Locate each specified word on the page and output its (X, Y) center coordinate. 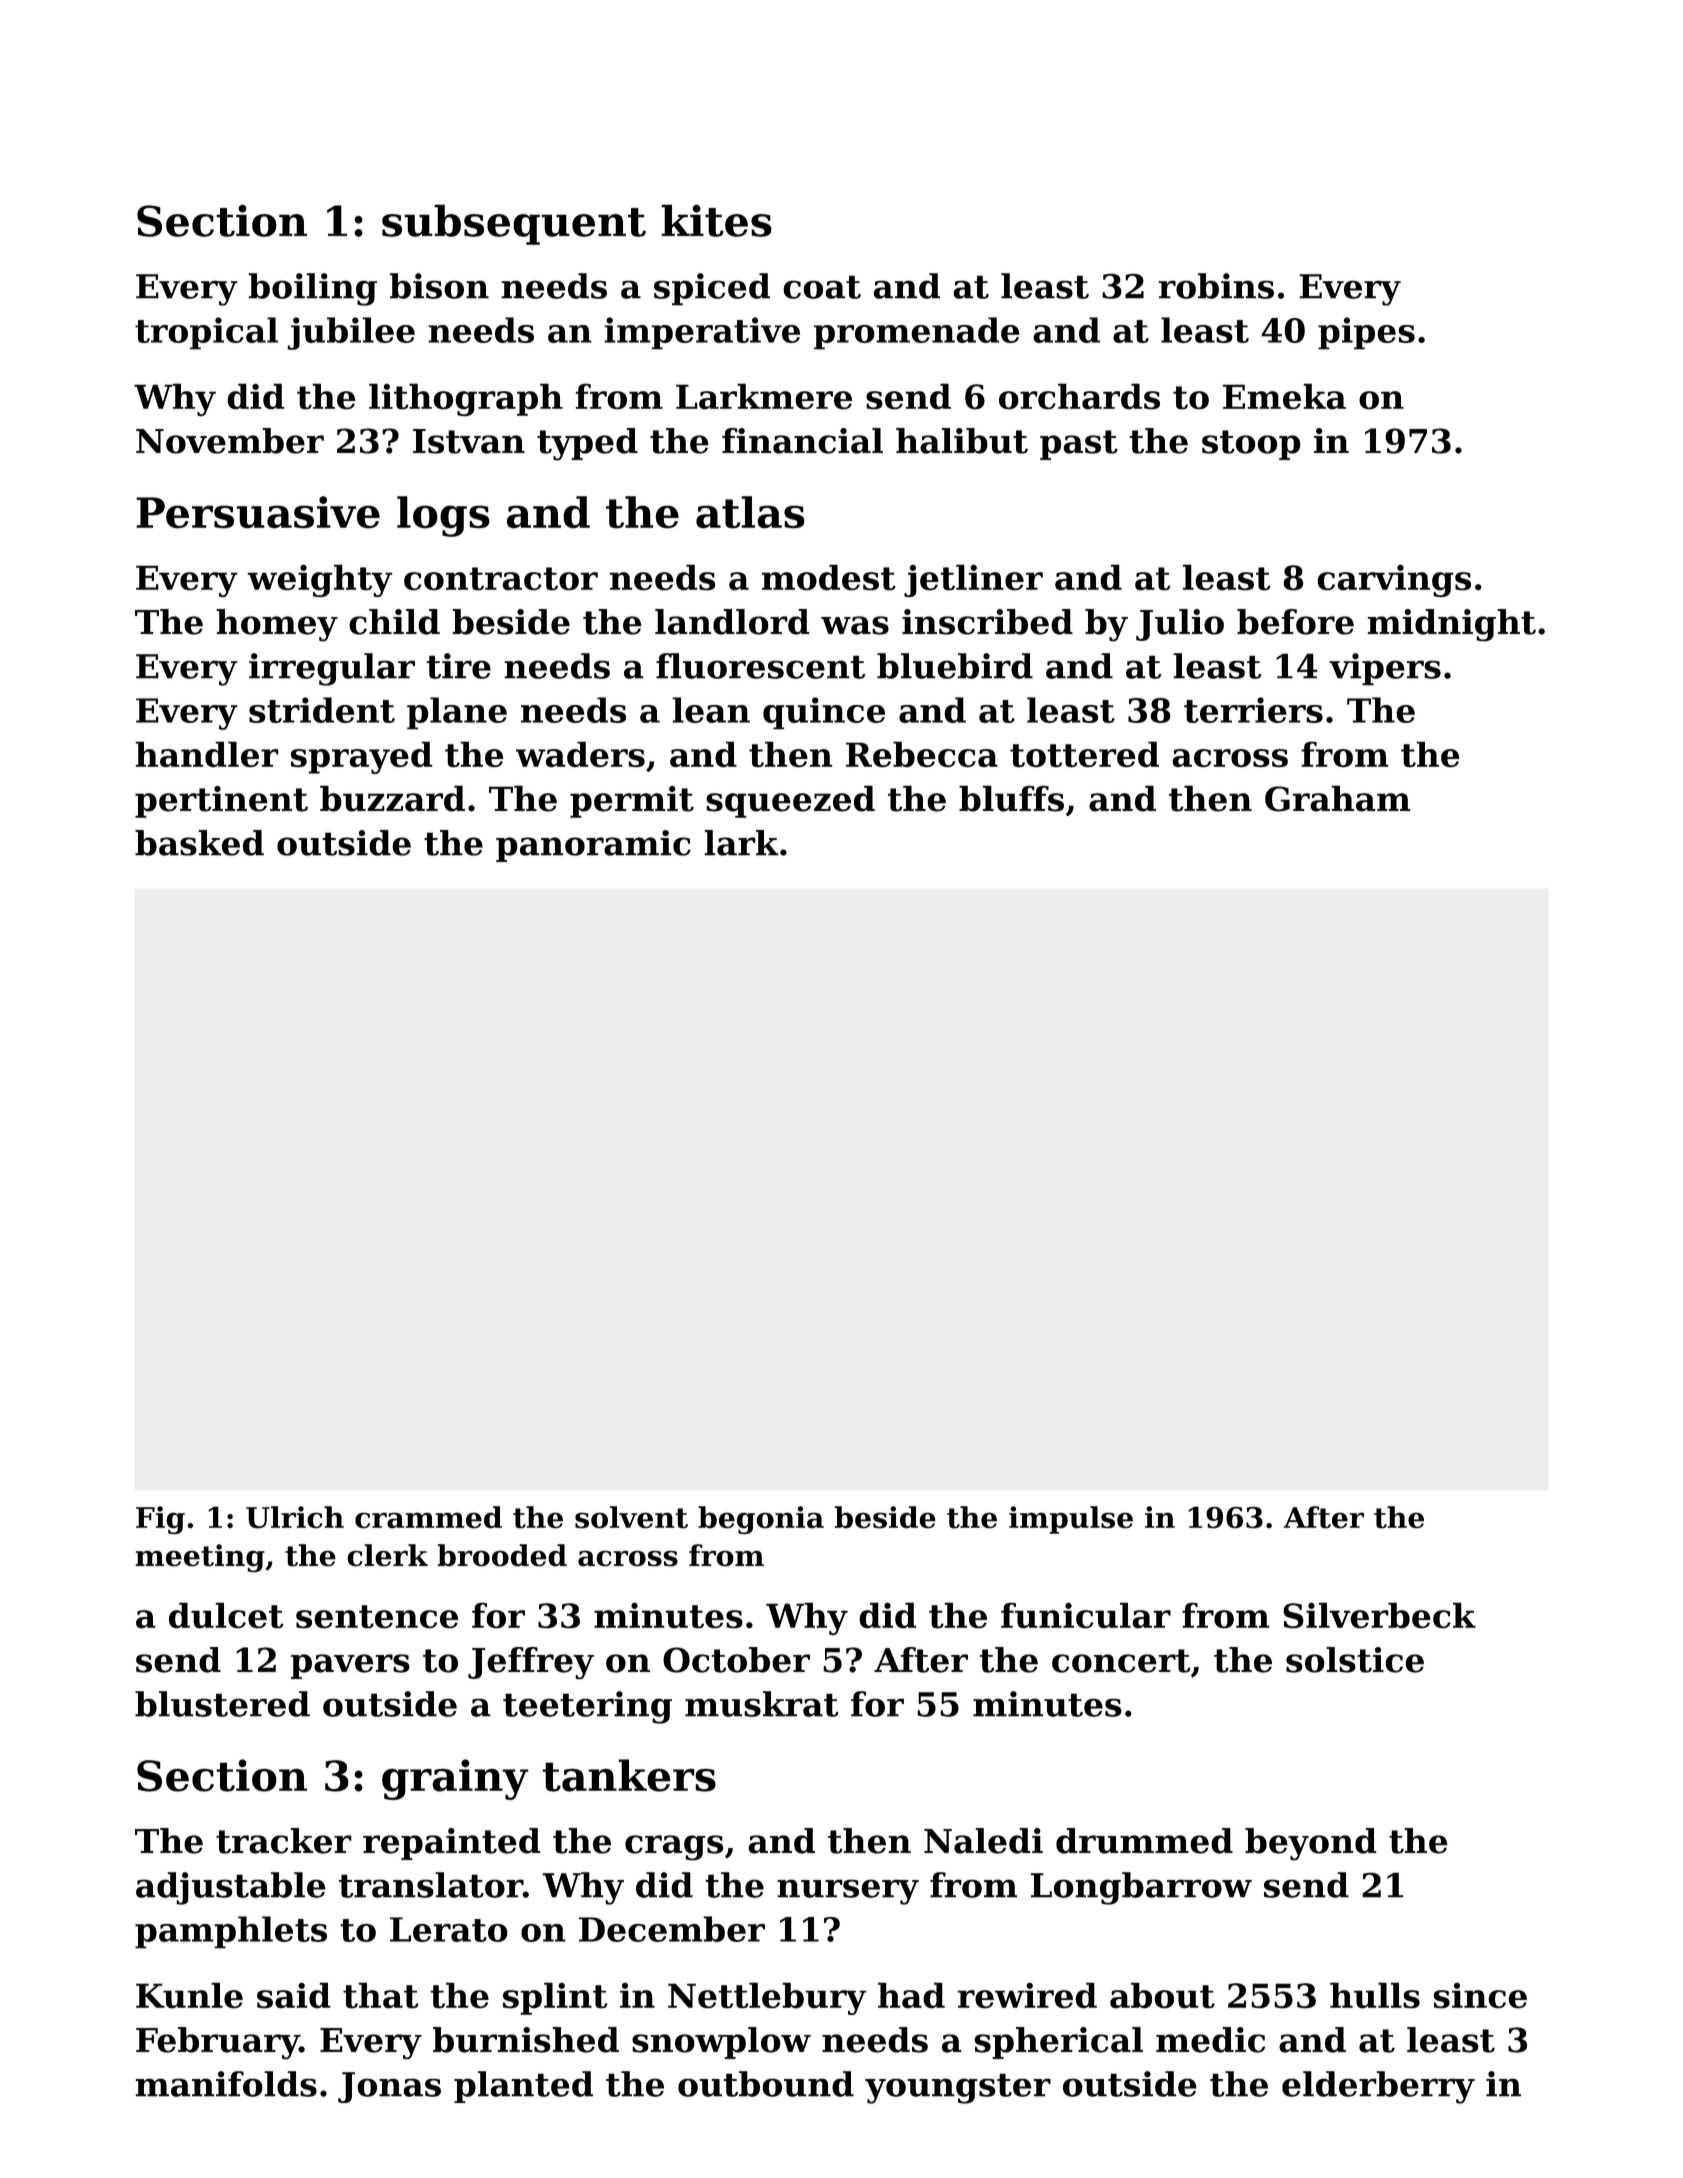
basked (199, 843)
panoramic (593, 846)
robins (1216, 286)
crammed (428, 1517)
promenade (917, 333)
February (217, 2043)
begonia (761, 1520)
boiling (312, 289)
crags (674, 1847)
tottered (1084, 754)
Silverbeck (1379, 1615)
